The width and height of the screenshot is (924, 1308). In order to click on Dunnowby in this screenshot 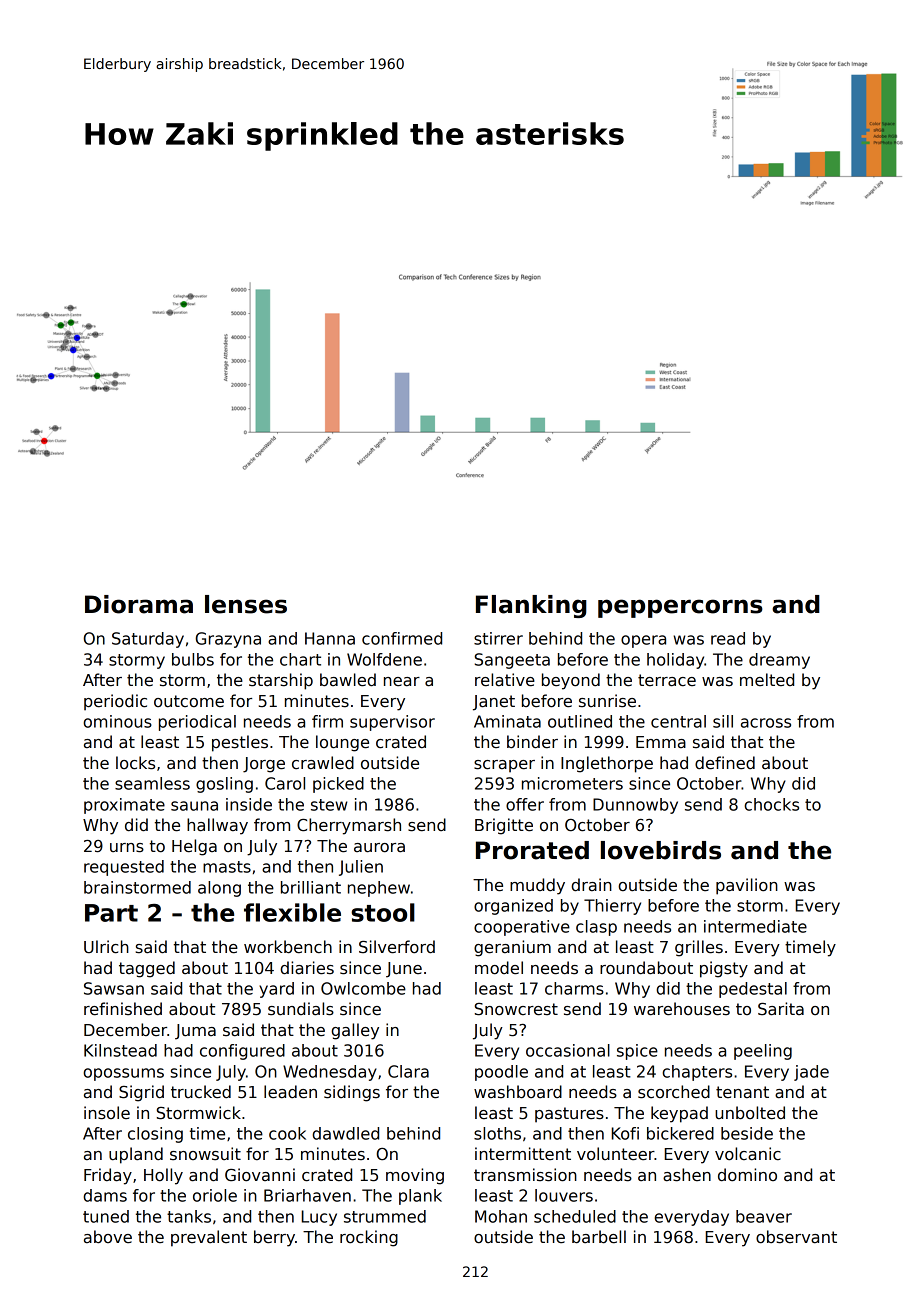, I will do `click(635, 806)`.
